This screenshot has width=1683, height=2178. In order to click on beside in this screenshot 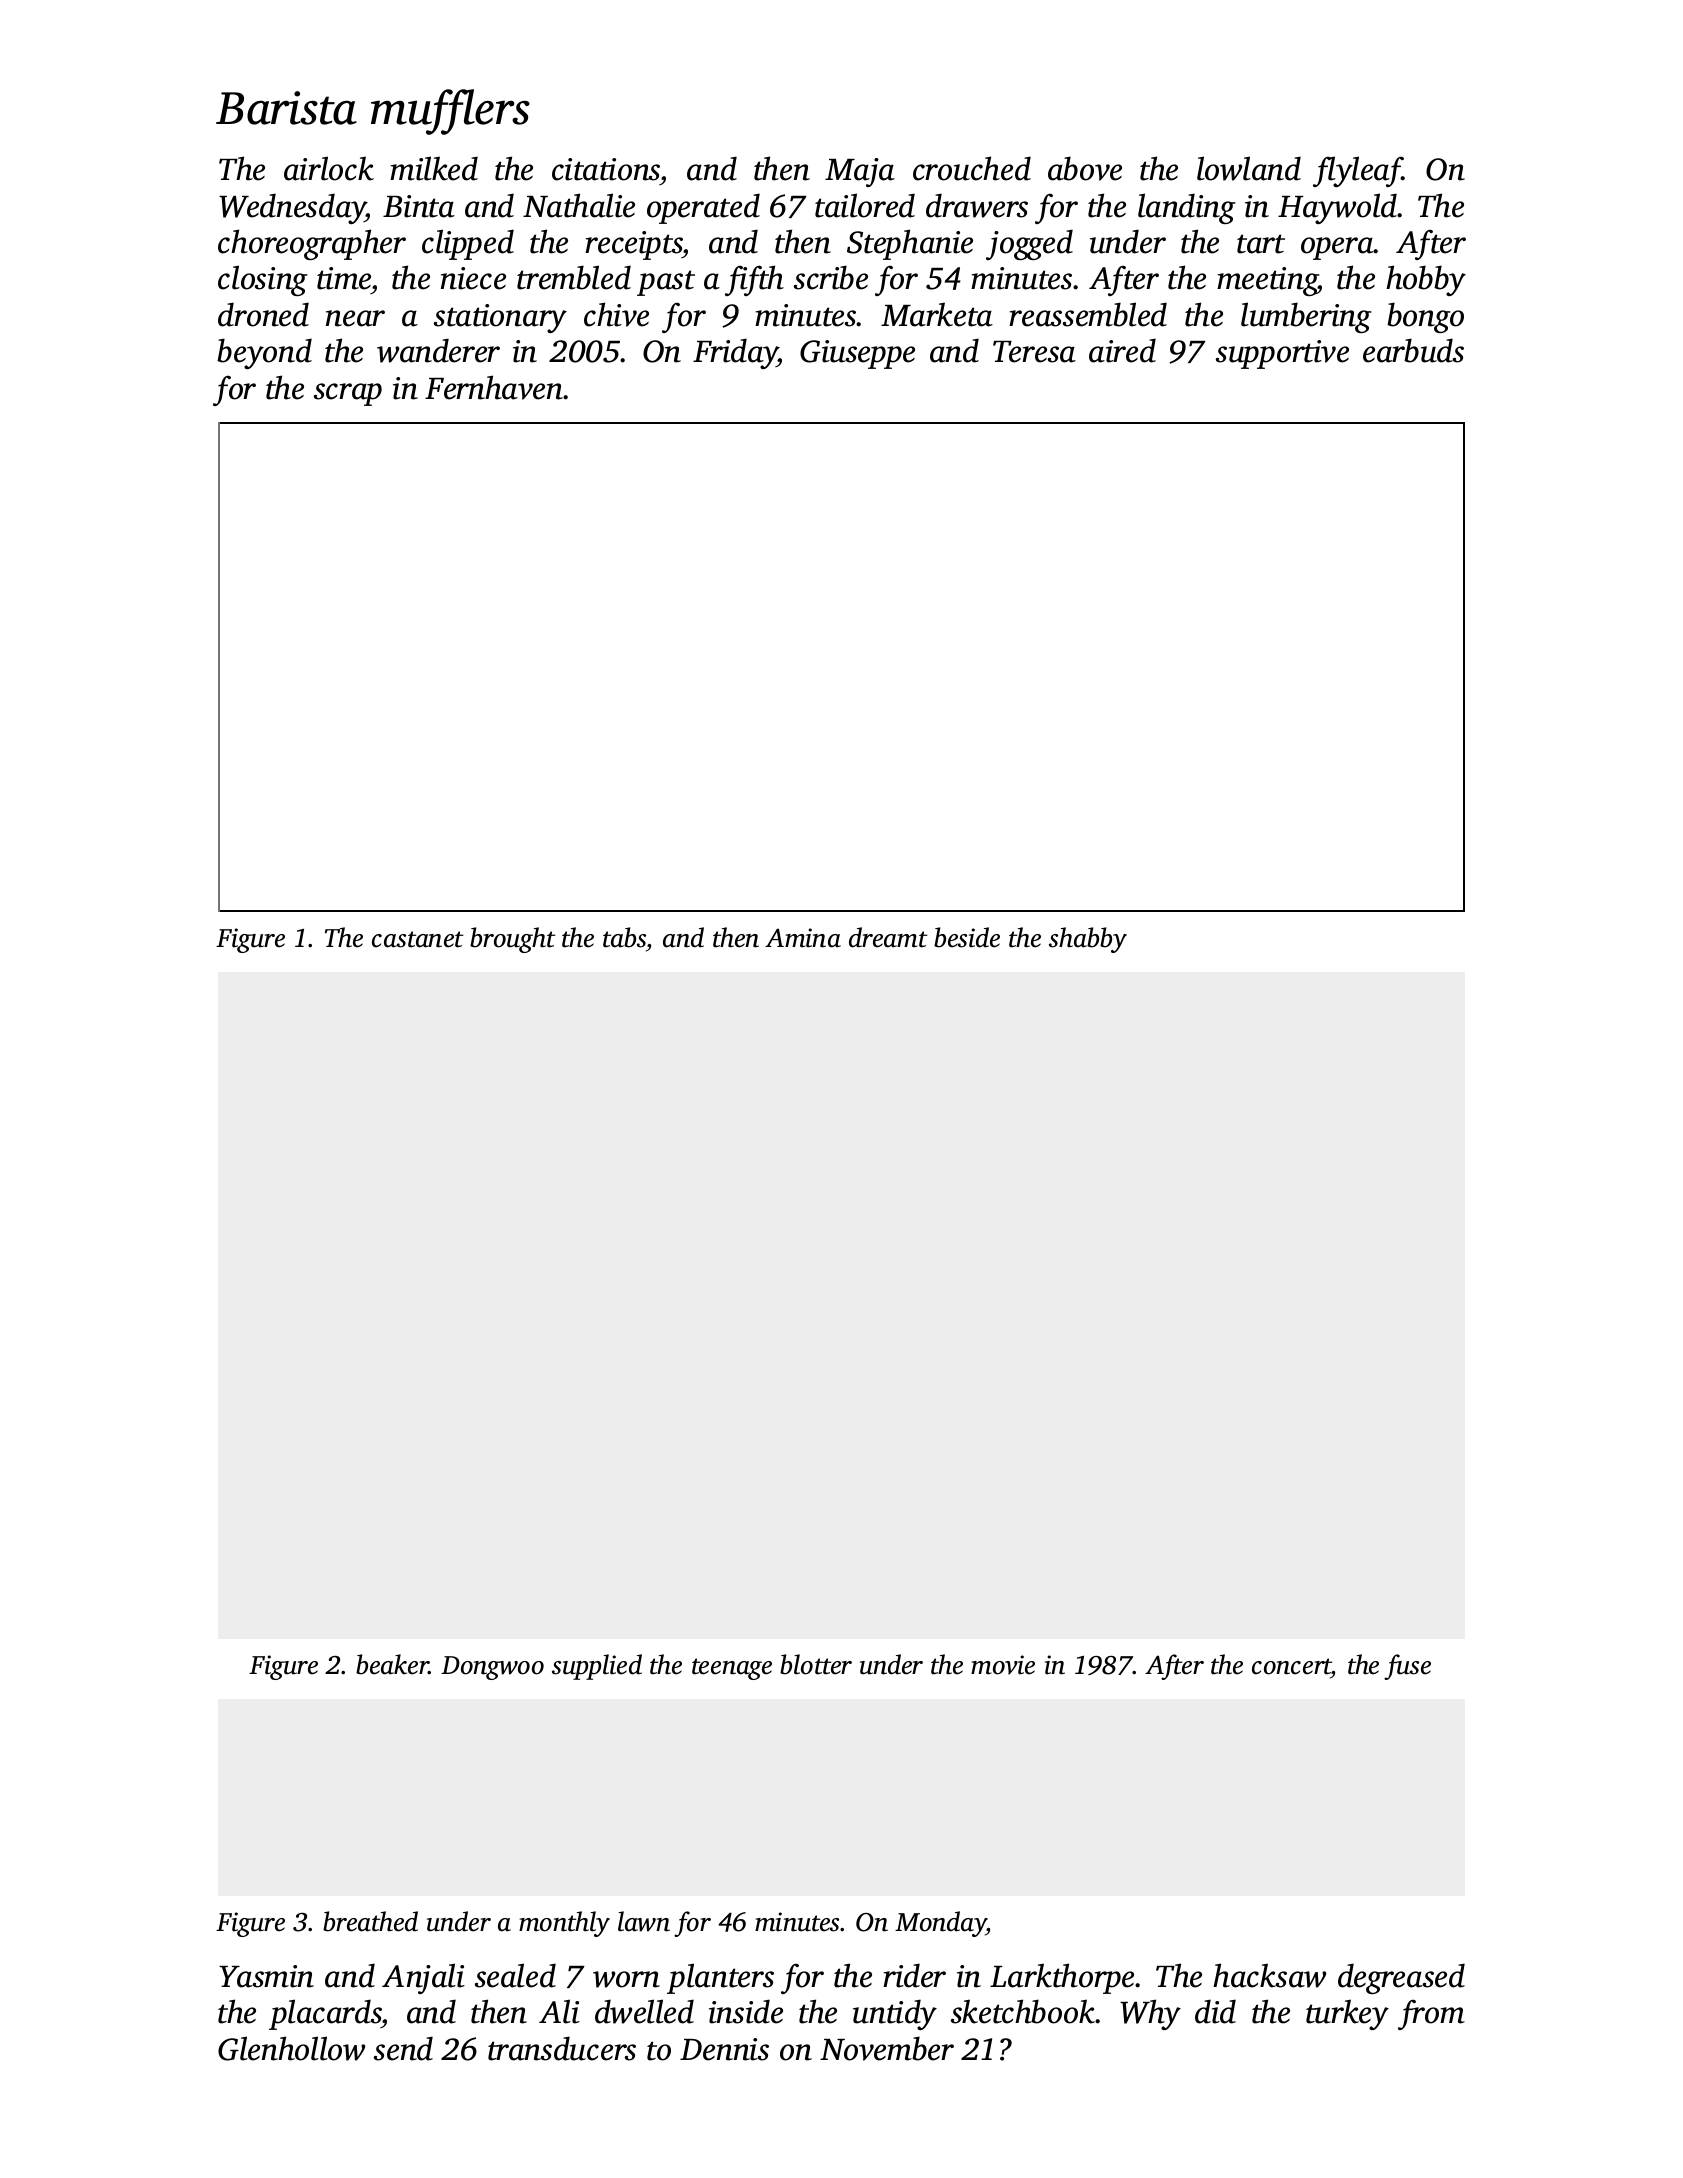, I will do `click(967, 937)`.
